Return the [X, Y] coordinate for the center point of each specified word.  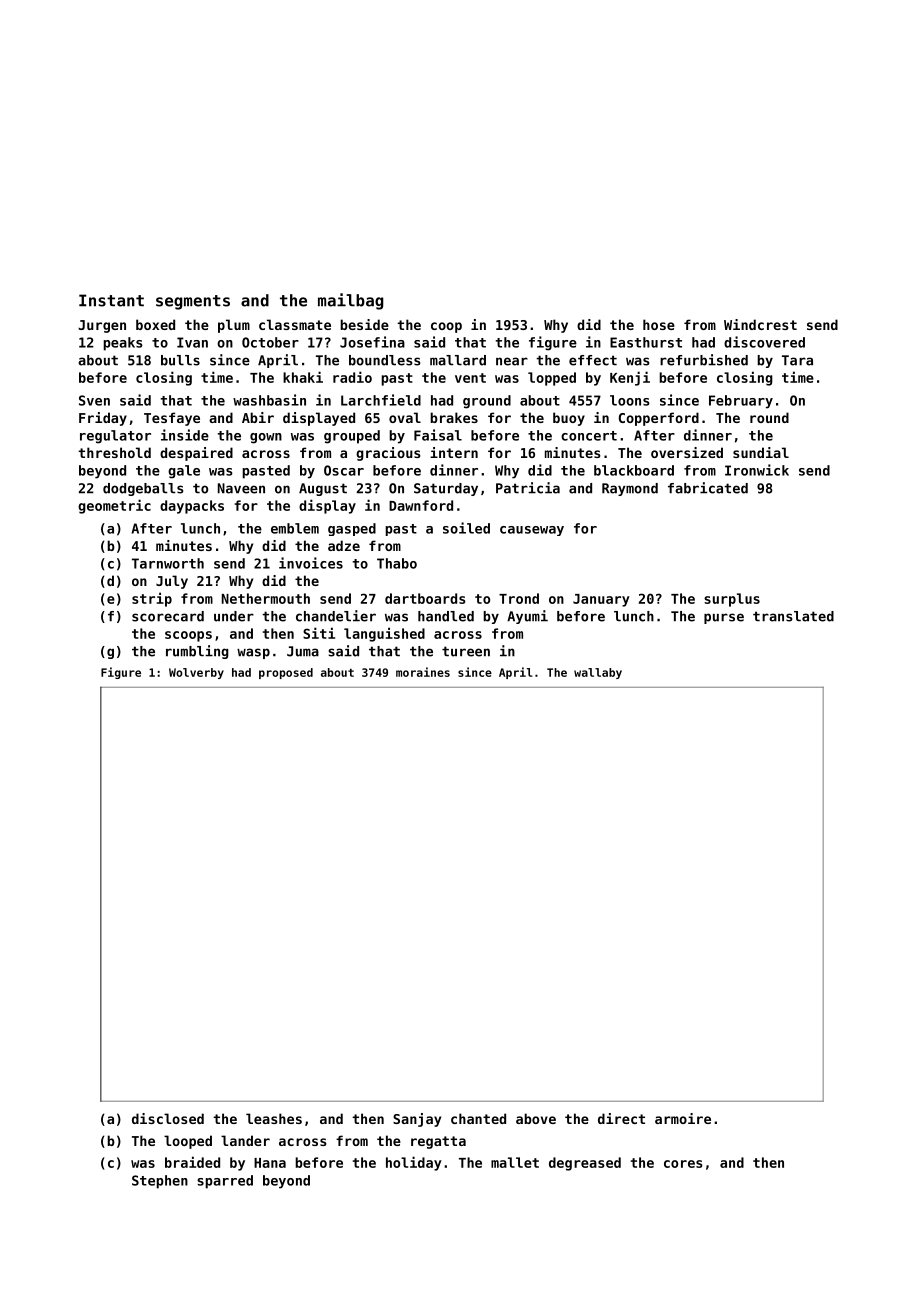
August [323, 489]
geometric [114, 506]
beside [364, 324]
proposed [286, 673]
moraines [423, 672]
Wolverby [196, 673]
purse [724, 618]
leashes [274, 1118]
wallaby [598, 673]
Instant [111, 300]
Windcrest [760, 324]
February [741, 402]
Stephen [160, 1182]
